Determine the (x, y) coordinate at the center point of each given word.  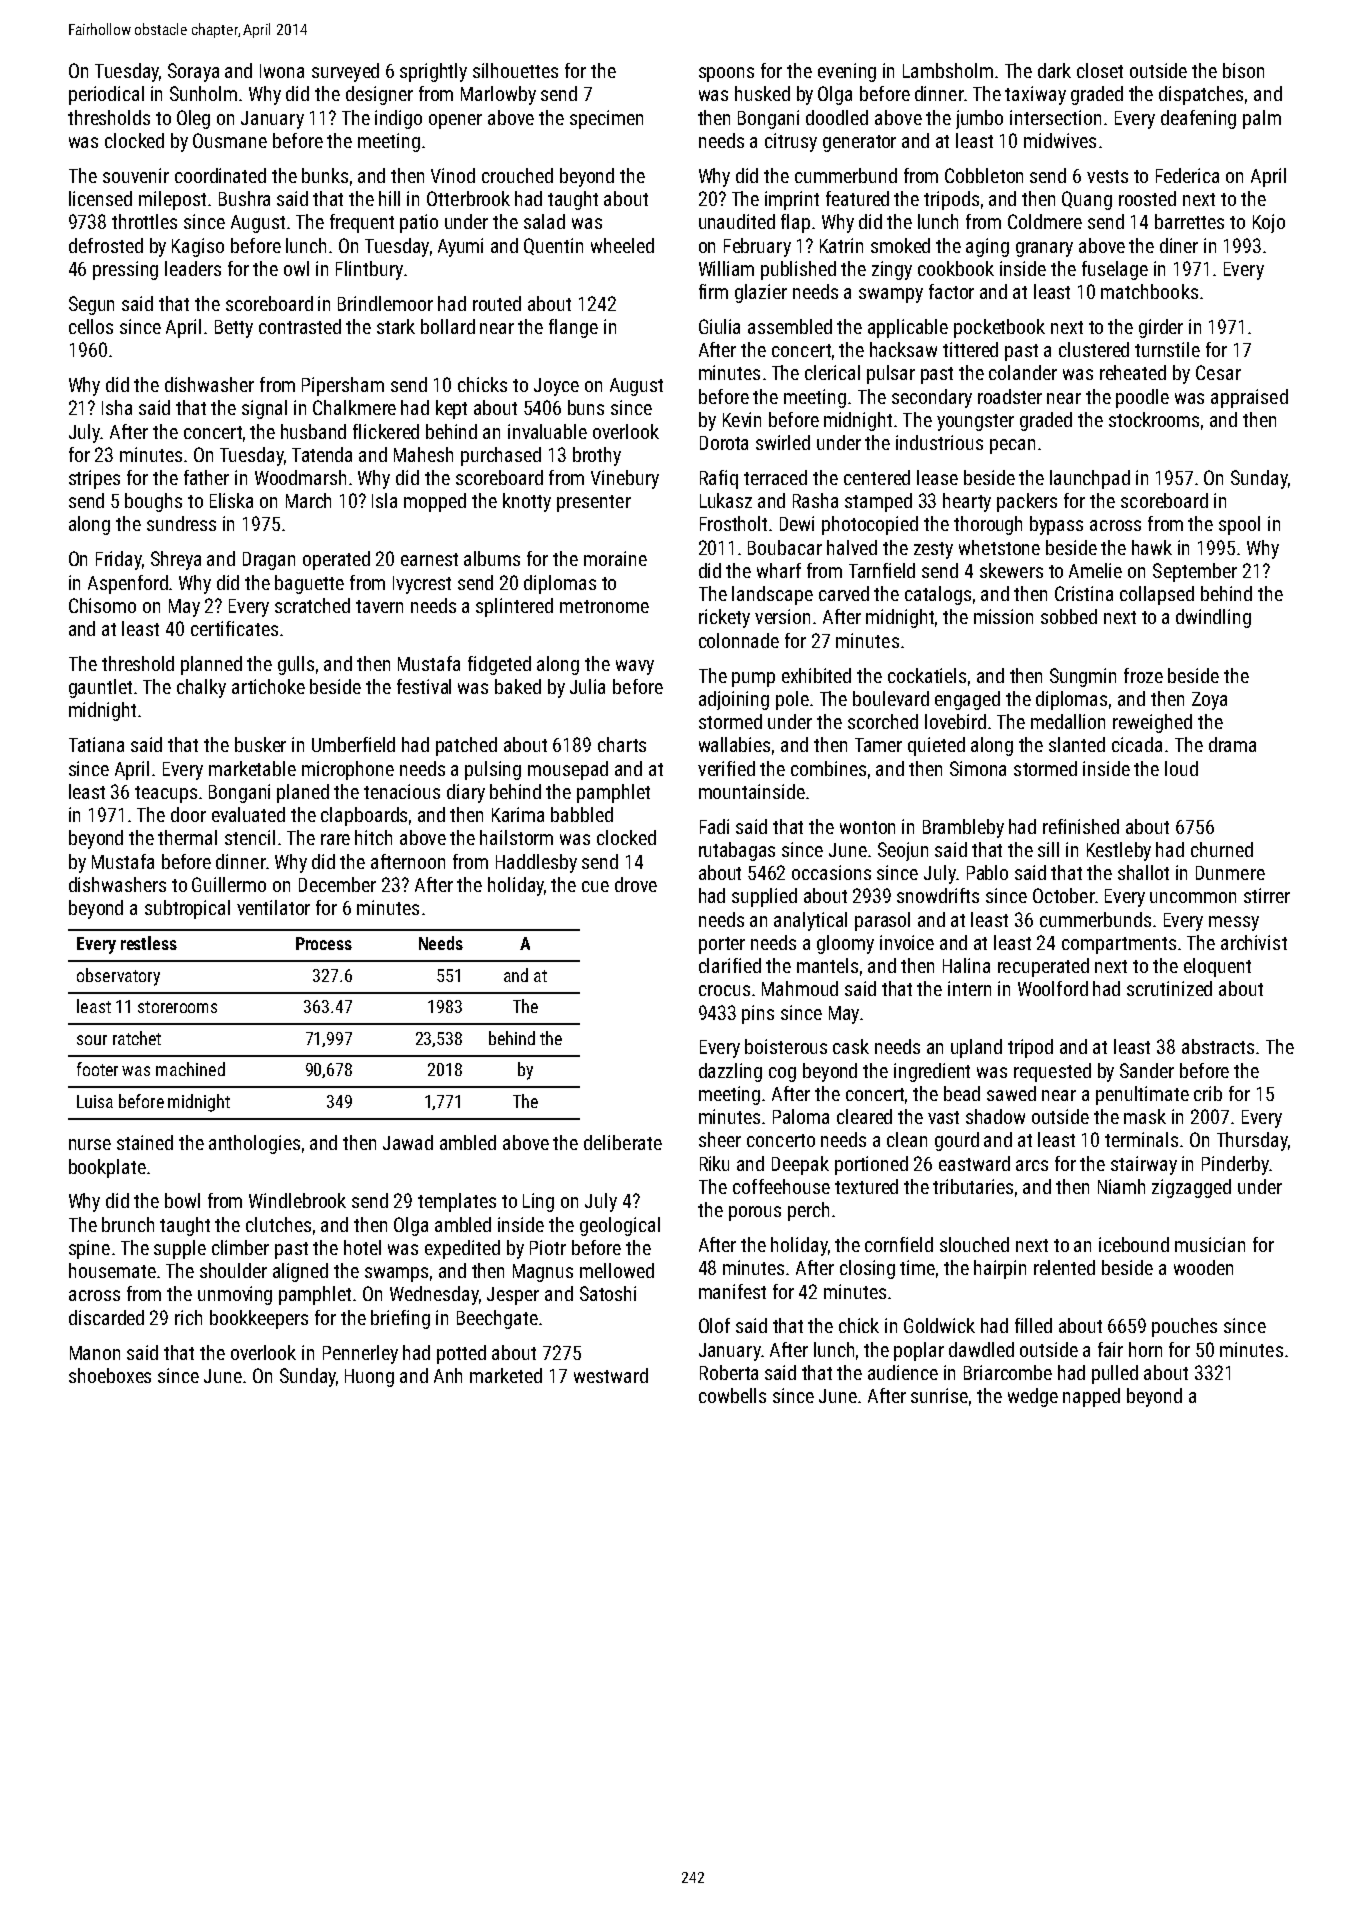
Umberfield (353, 744)
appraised (1249, 398)
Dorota (724, 443)
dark (1054, 70)
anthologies (254, 1144)
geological (620, 1226)
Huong (369, 1378)
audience (903, 1372)
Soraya (193, 72)
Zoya (1209, 701)
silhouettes (515, 70)
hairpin (1000, 1269)
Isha (117, 407)
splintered (514, 607)
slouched (974, 1244)
